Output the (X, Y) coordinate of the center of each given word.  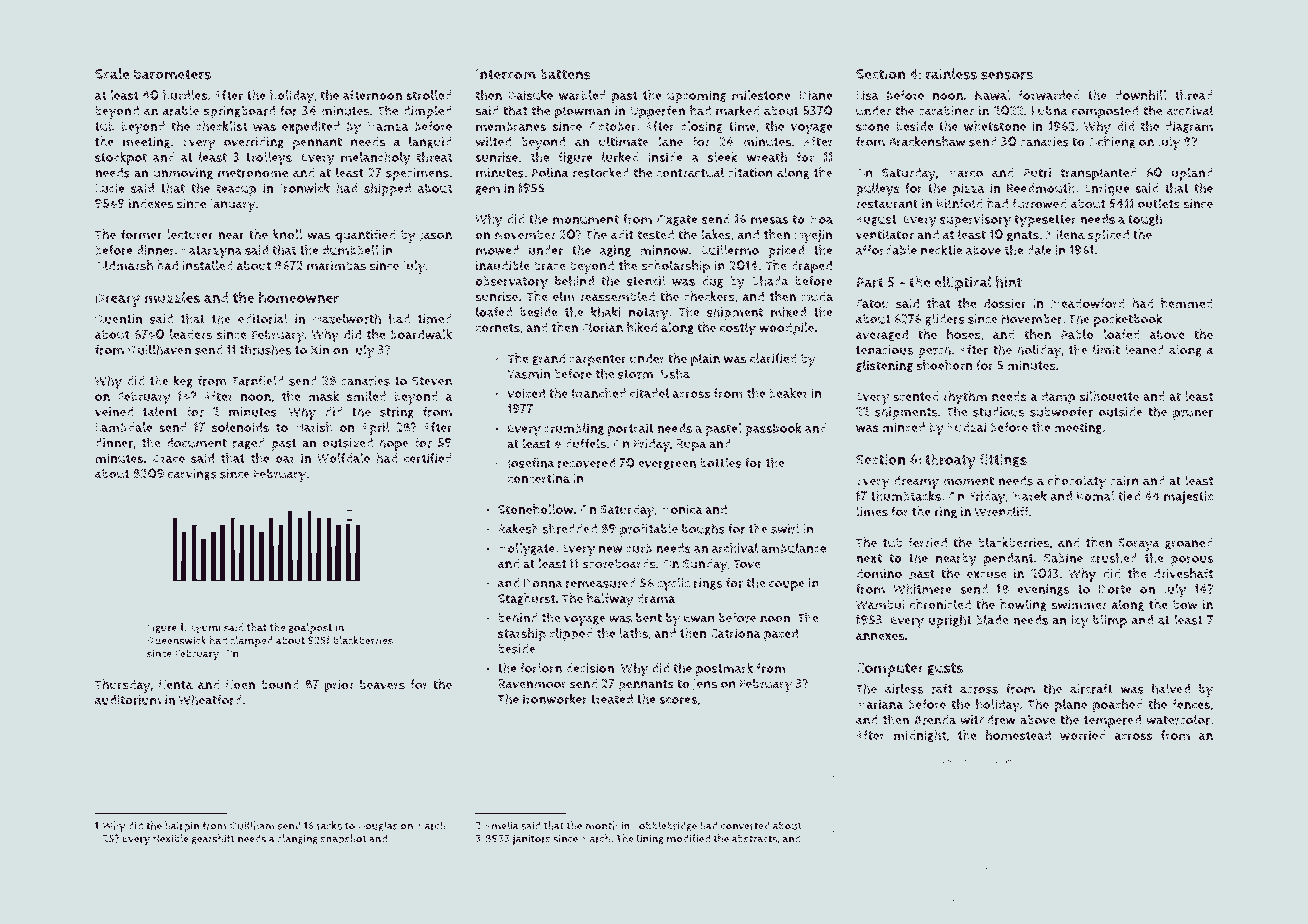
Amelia (501, 825)
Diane (816, 95)
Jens (705, 684)
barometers (172, 74)
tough (1145, 220)
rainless (951, 74)
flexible (171, 838)
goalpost (310, 628)
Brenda (935, 720)
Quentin (118, 319)
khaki (606, 311)
